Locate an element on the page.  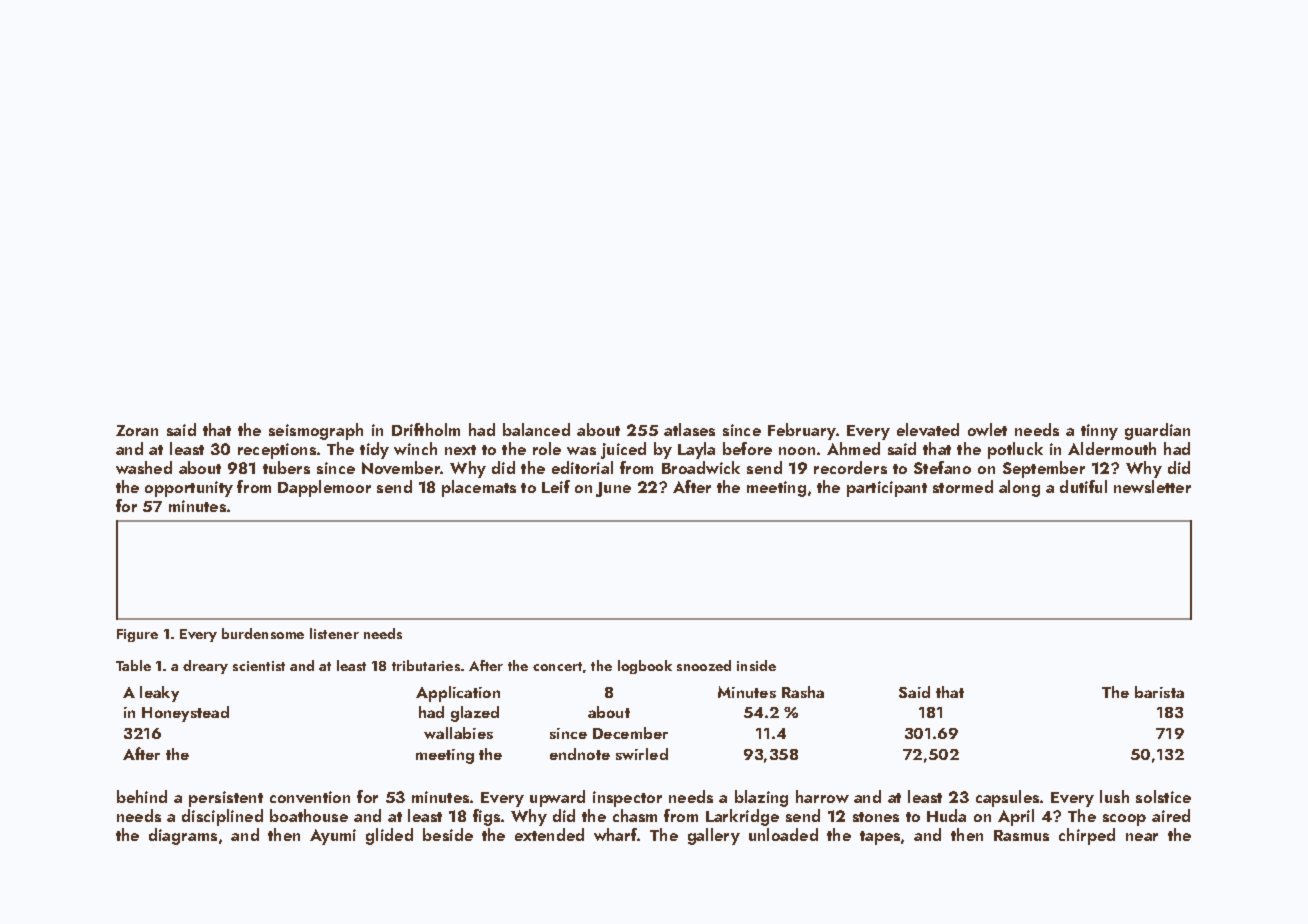
guardian is located at coordinates (1157, 431).
